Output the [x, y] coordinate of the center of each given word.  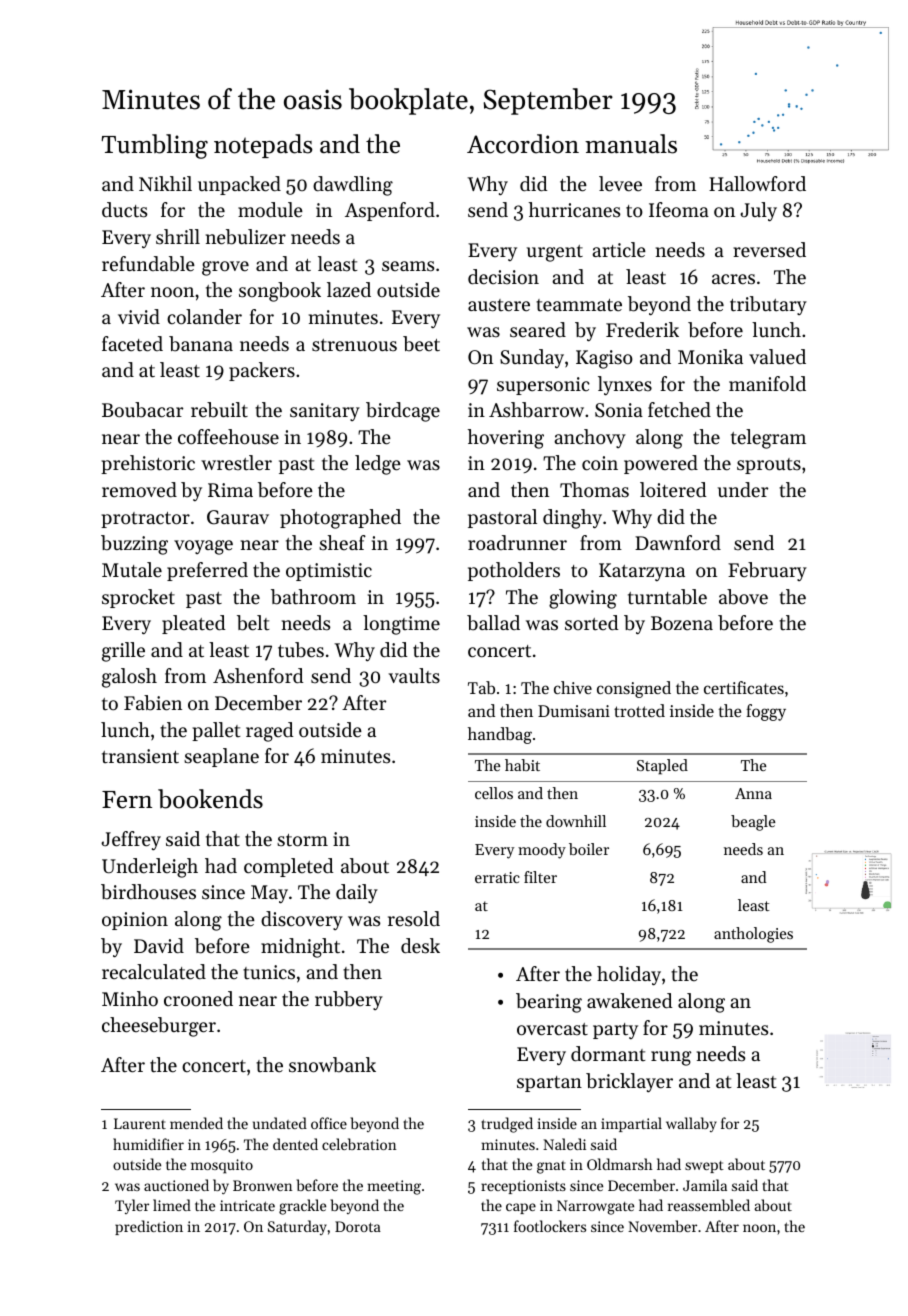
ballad [493, 623]
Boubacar [142, 410]
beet [421, 344]
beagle [753, 823]
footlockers [550, 1226]
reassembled [709, 1205]
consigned [634, 689]
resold [414, 919]
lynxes [625, 385]
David [159, 945]
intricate [247, 1205]
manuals [631, 144]
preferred [207, 571]
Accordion [523, 144]
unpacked [239, 185]
